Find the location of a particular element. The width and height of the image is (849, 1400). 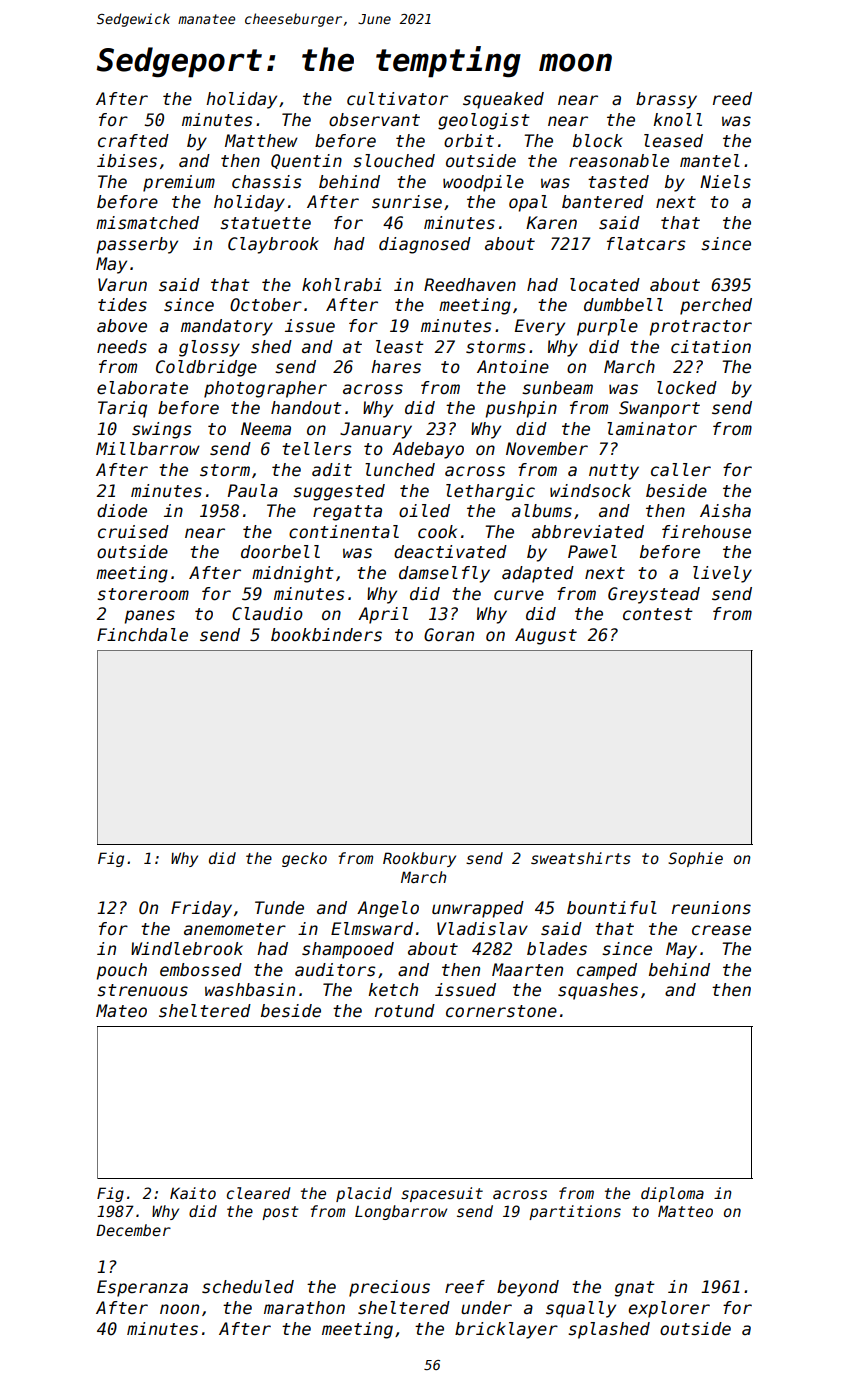

slouched is located at coordinates (394, 161).
